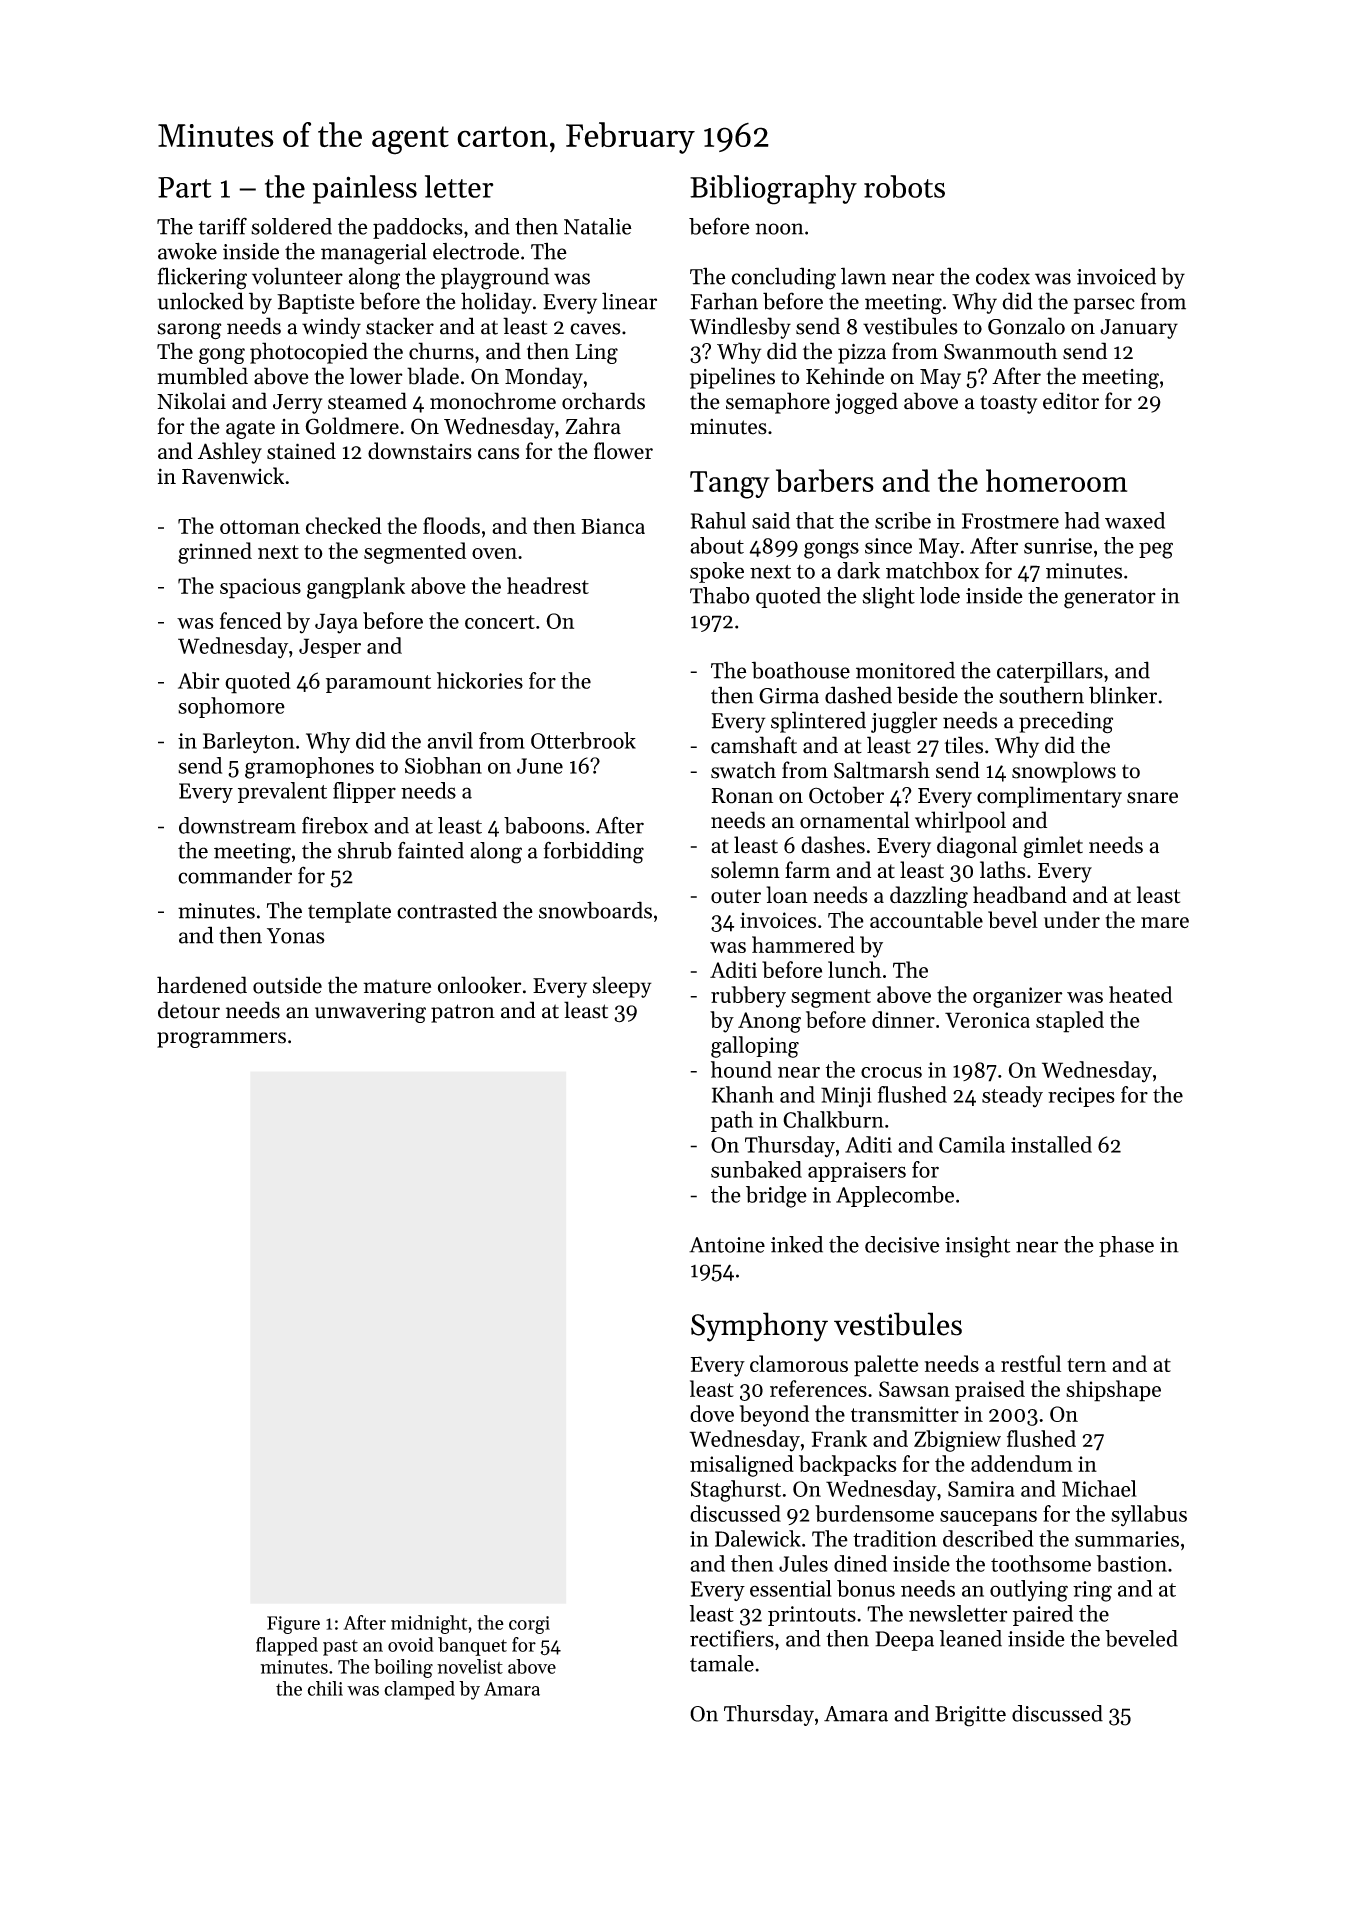  I want to click on Abir, so click(199, 680).
